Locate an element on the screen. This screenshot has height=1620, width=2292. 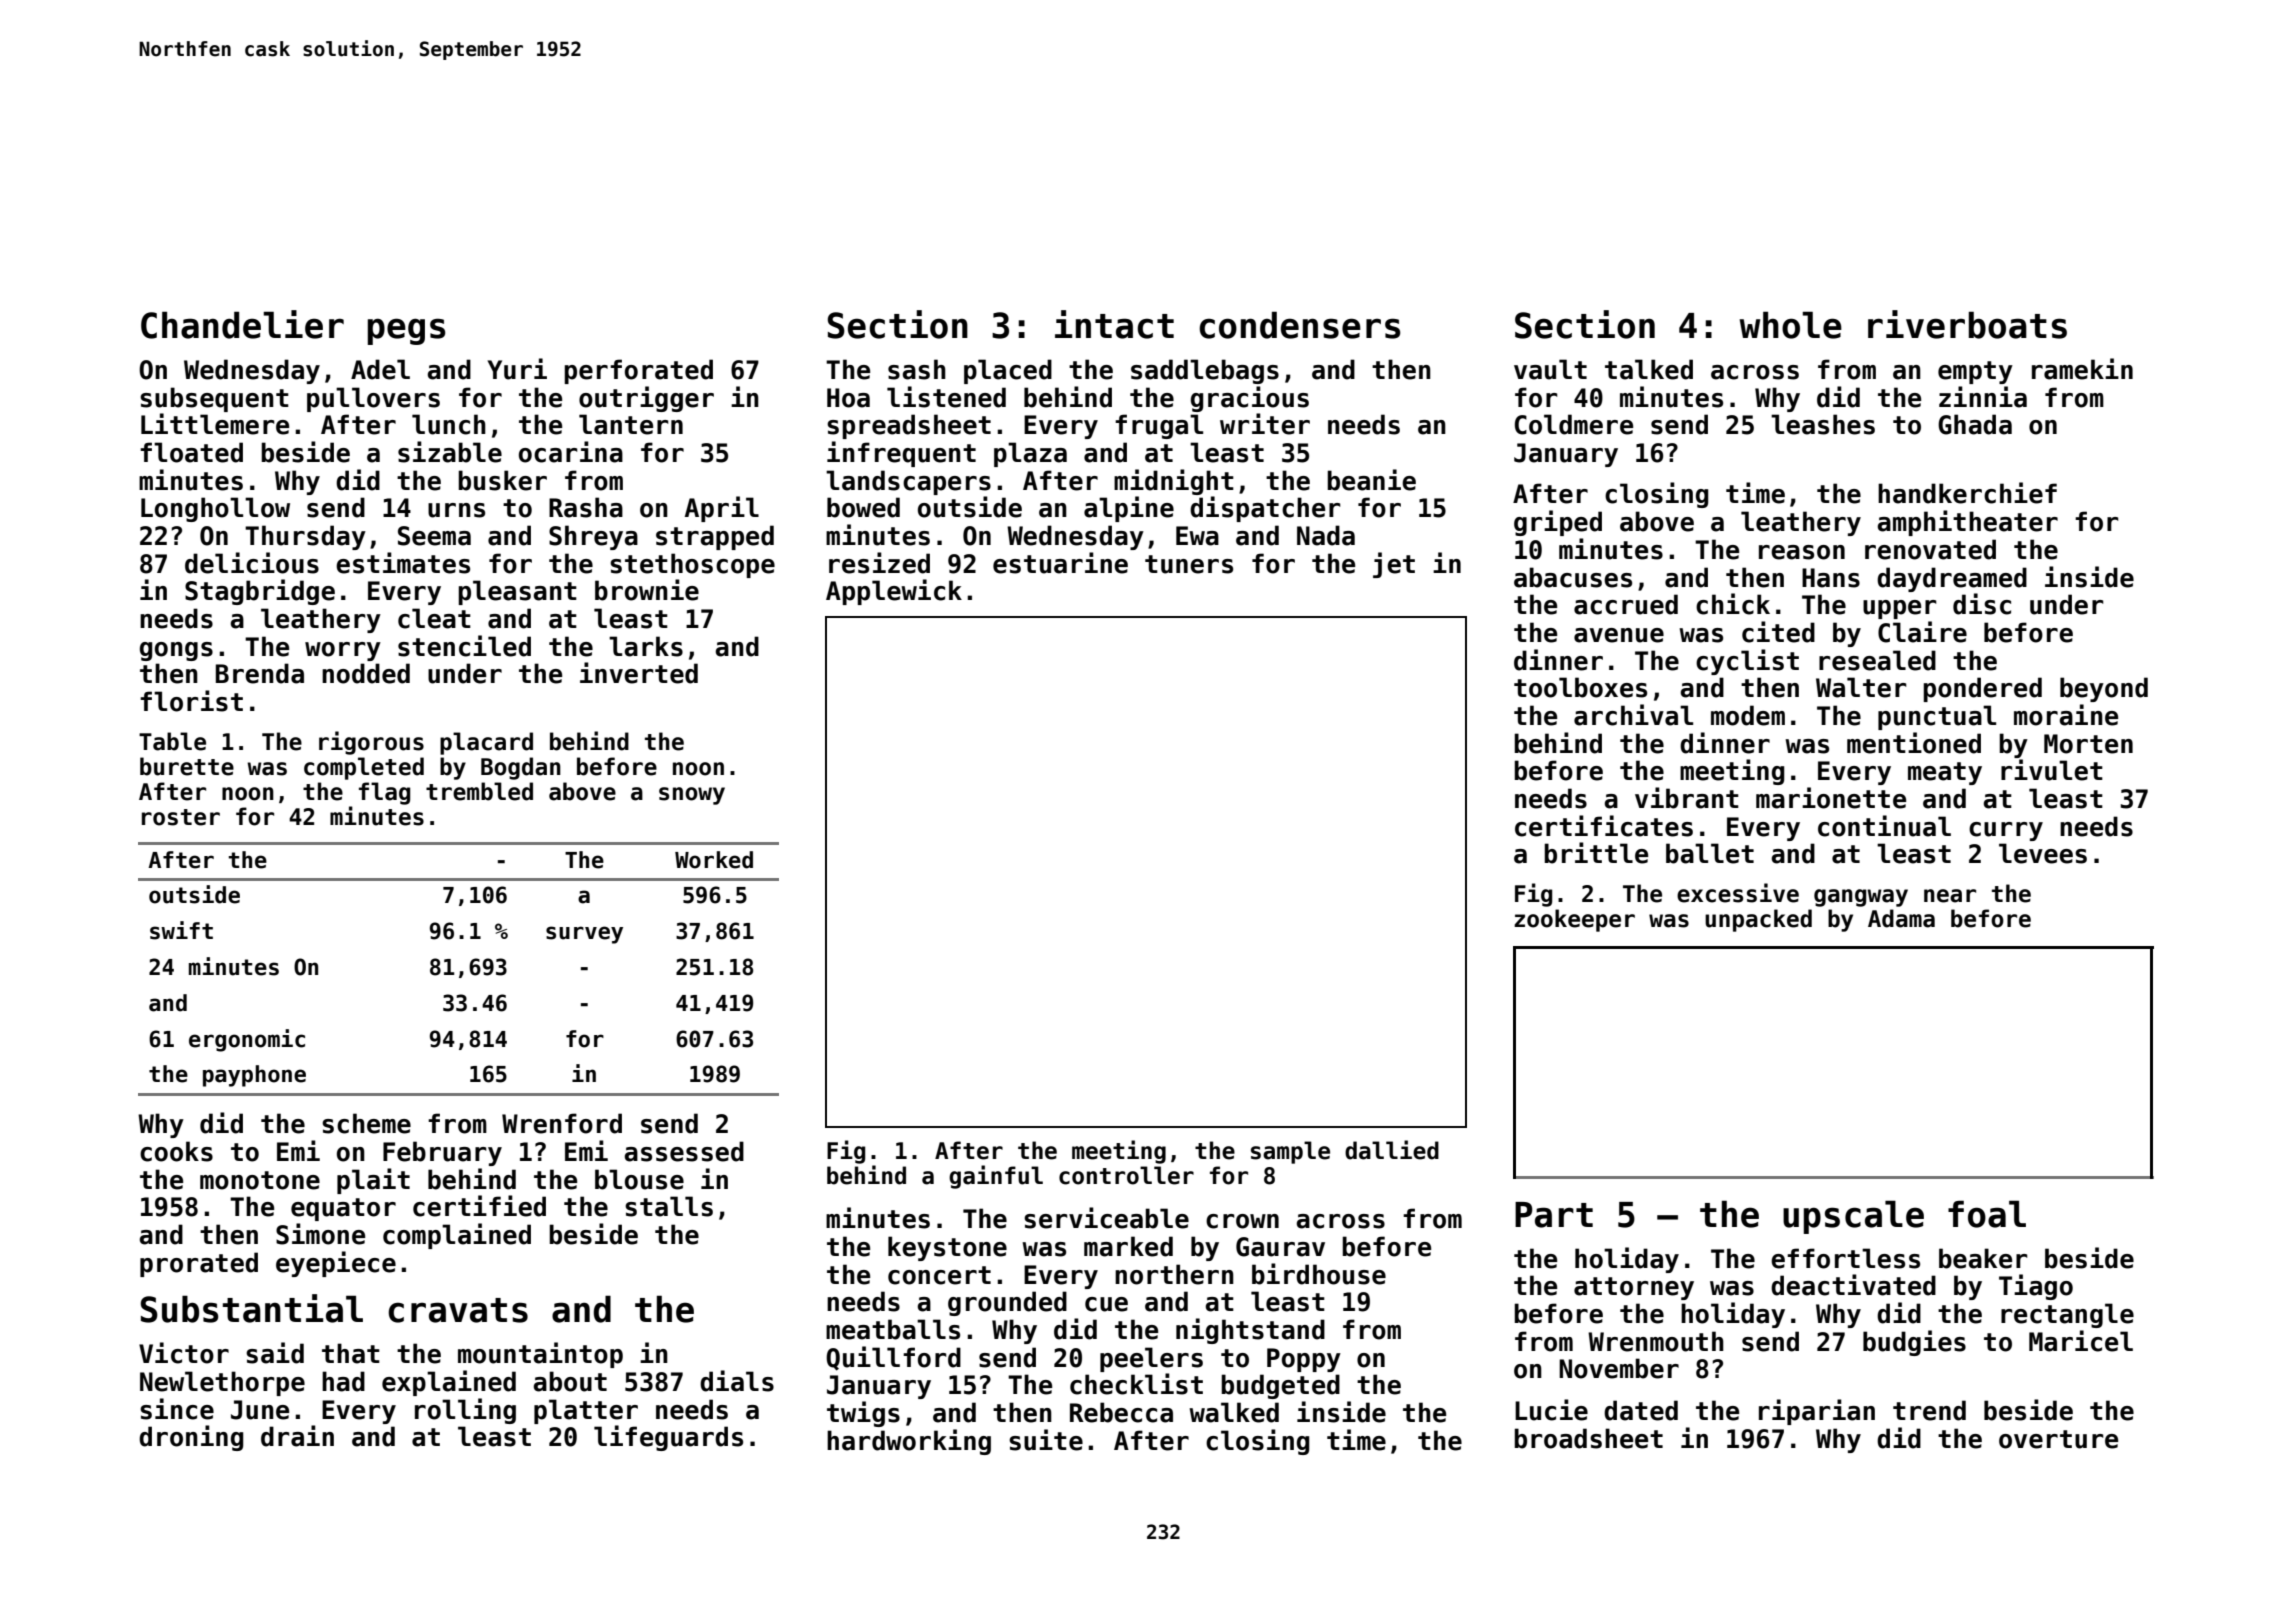
overture is located at coordinates (2058, 1439).
